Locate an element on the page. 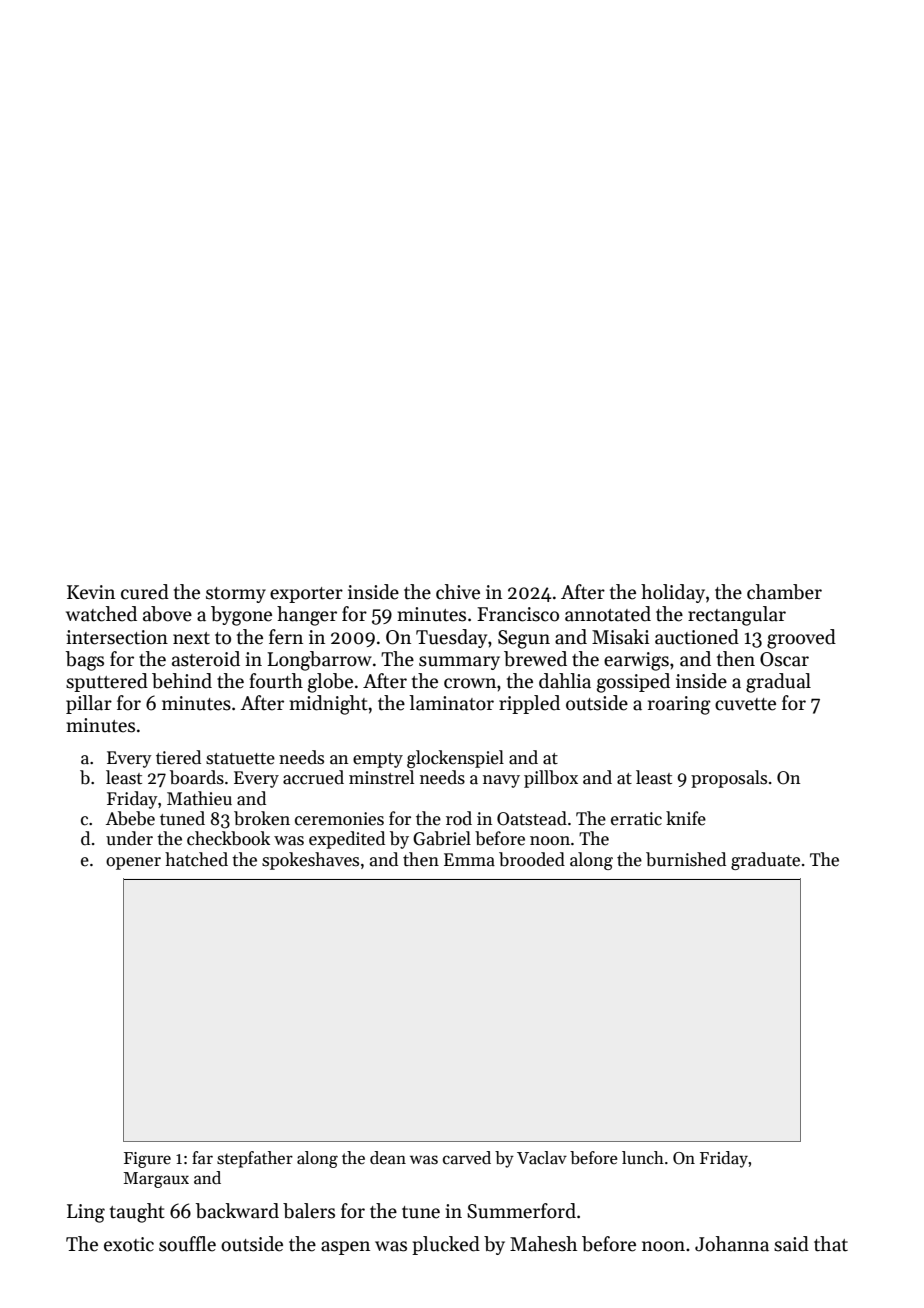 This page has width=924, height=1308. spokeshaves is located at coordinates (310, 861).
